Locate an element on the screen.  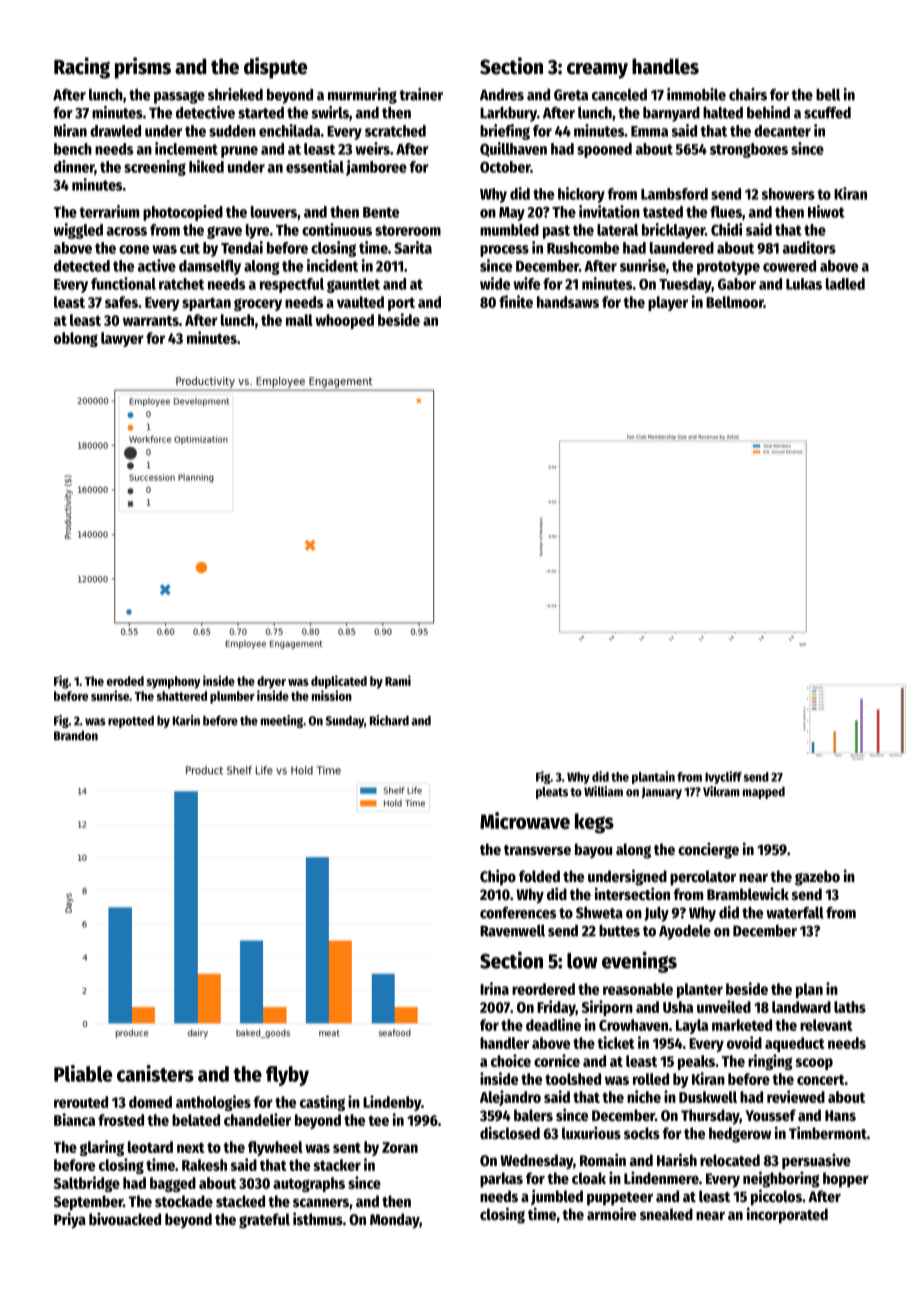
piccolos is located at coordinates (776, 1197).
